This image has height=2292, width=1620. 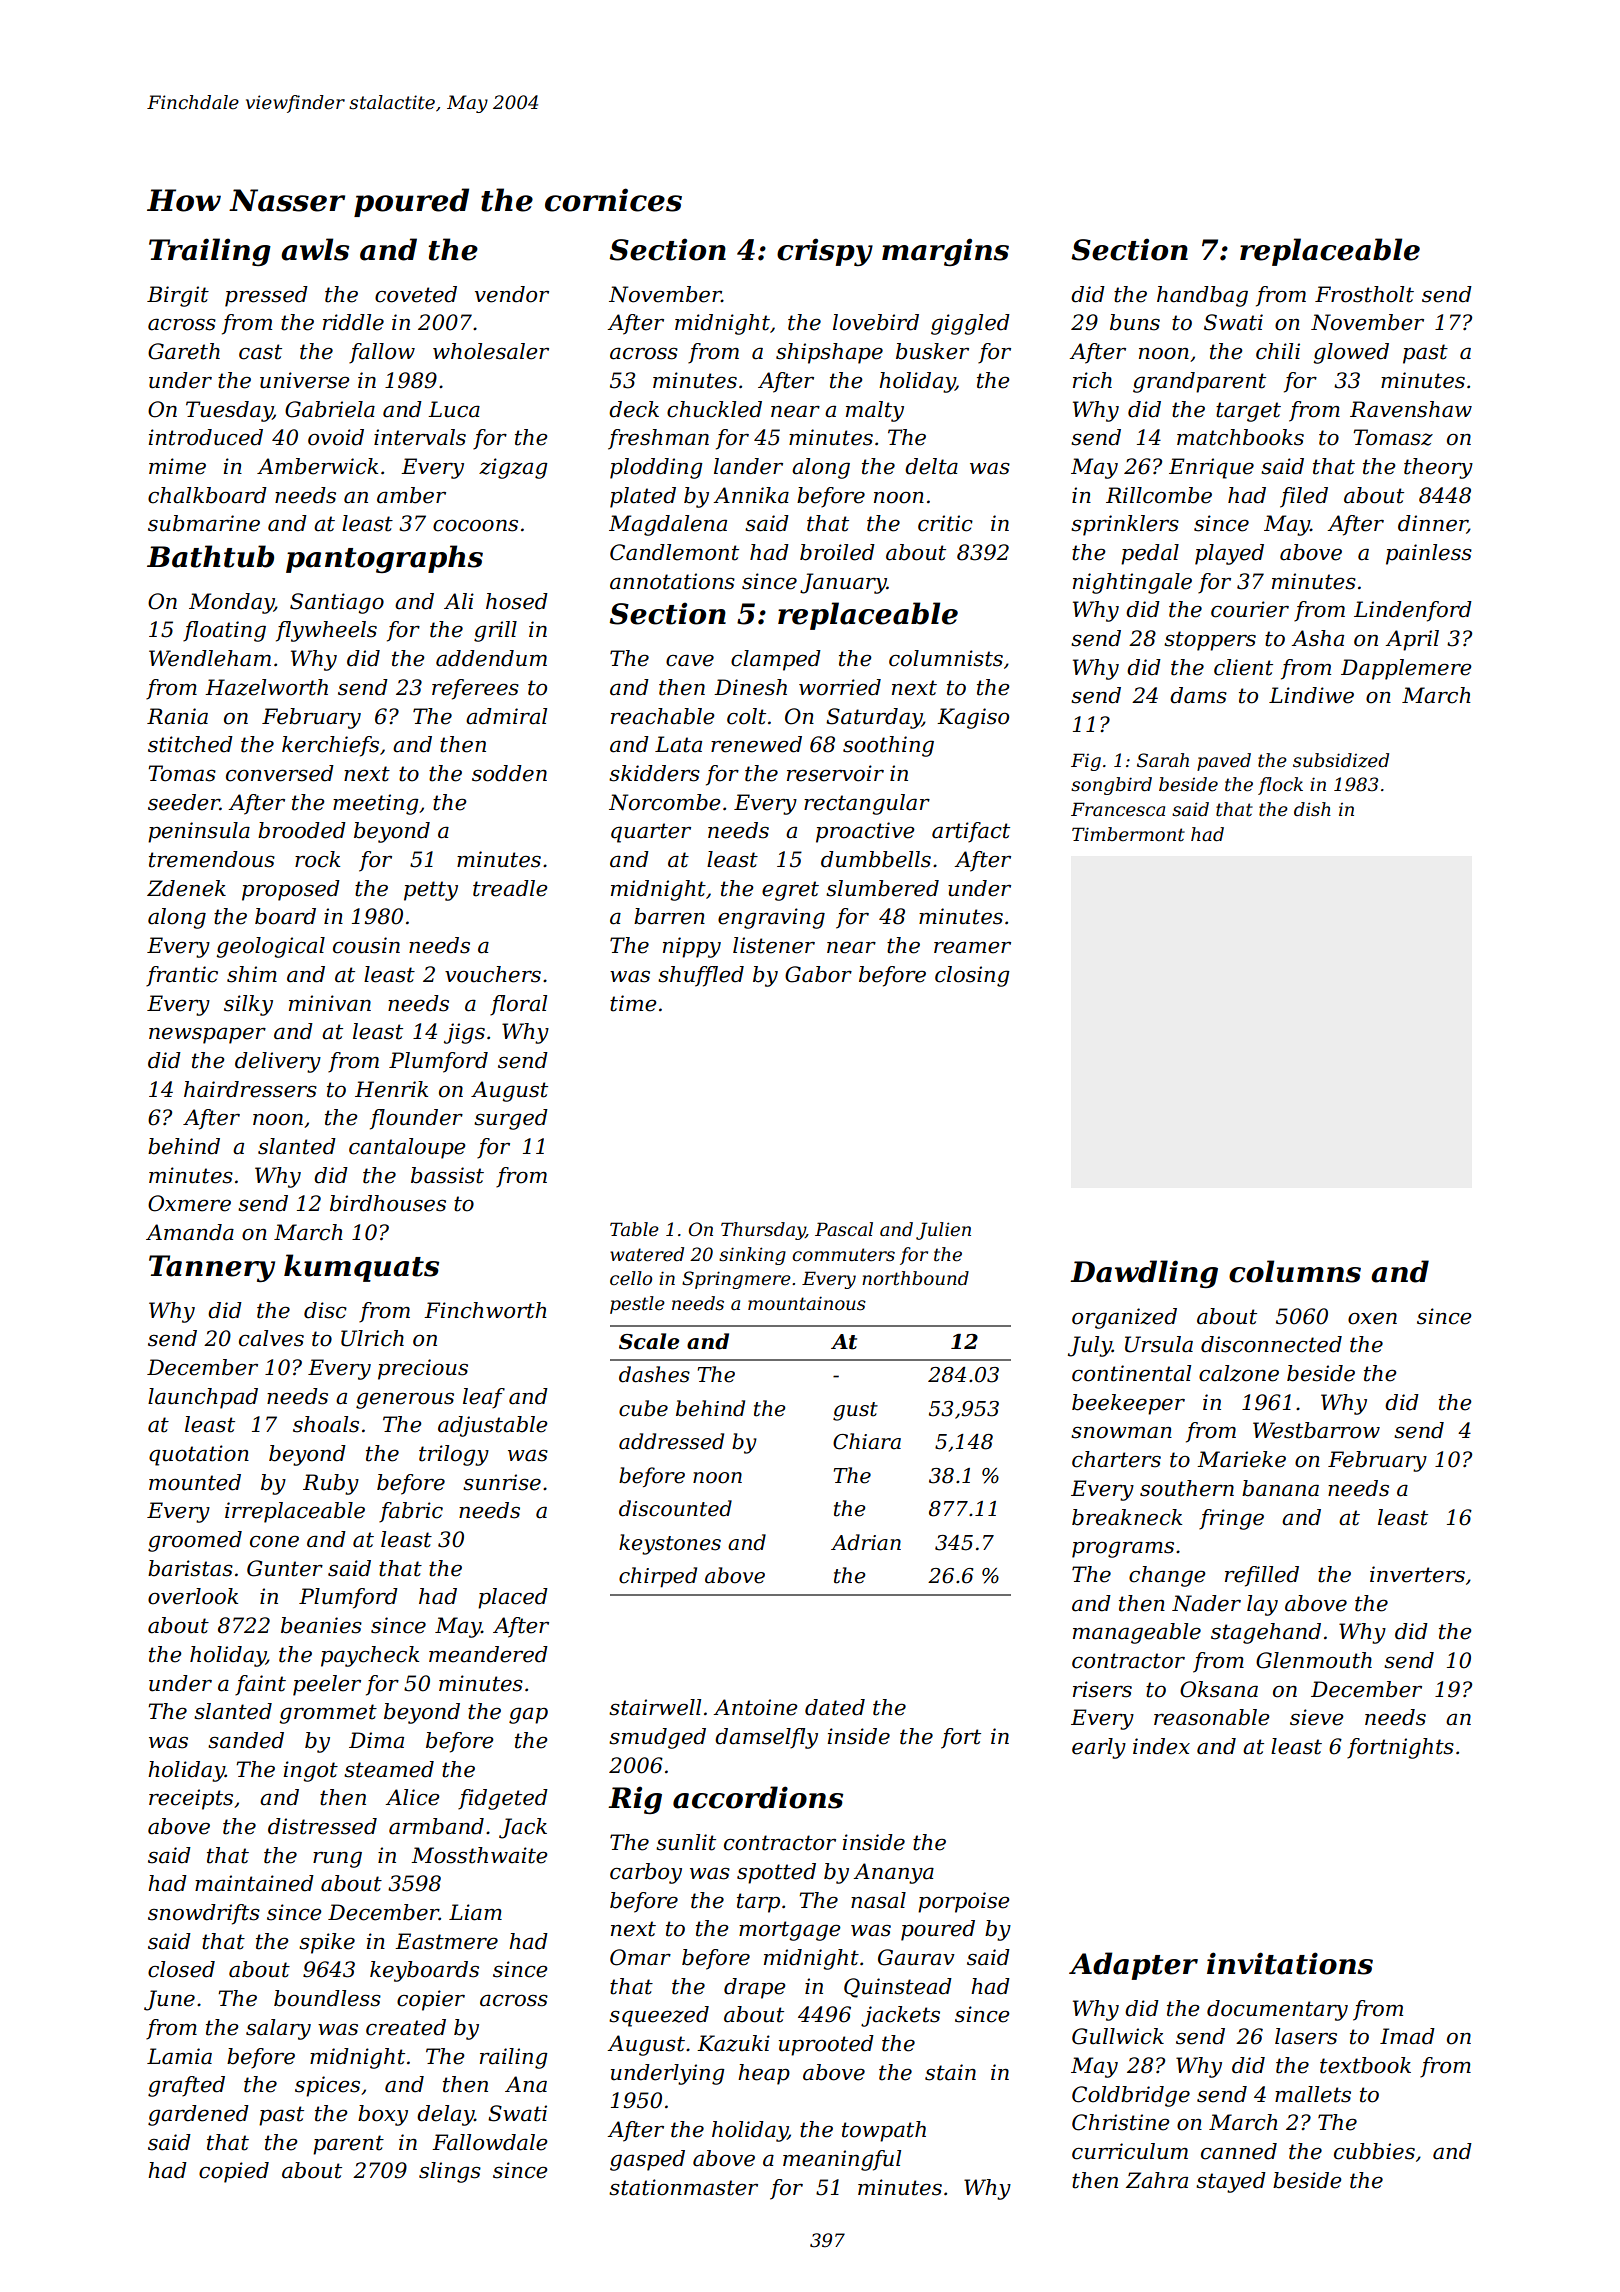 What do you see at coordinates (1312, 809) in the image?
I see `dish` at bounding box center [1312, 809].
